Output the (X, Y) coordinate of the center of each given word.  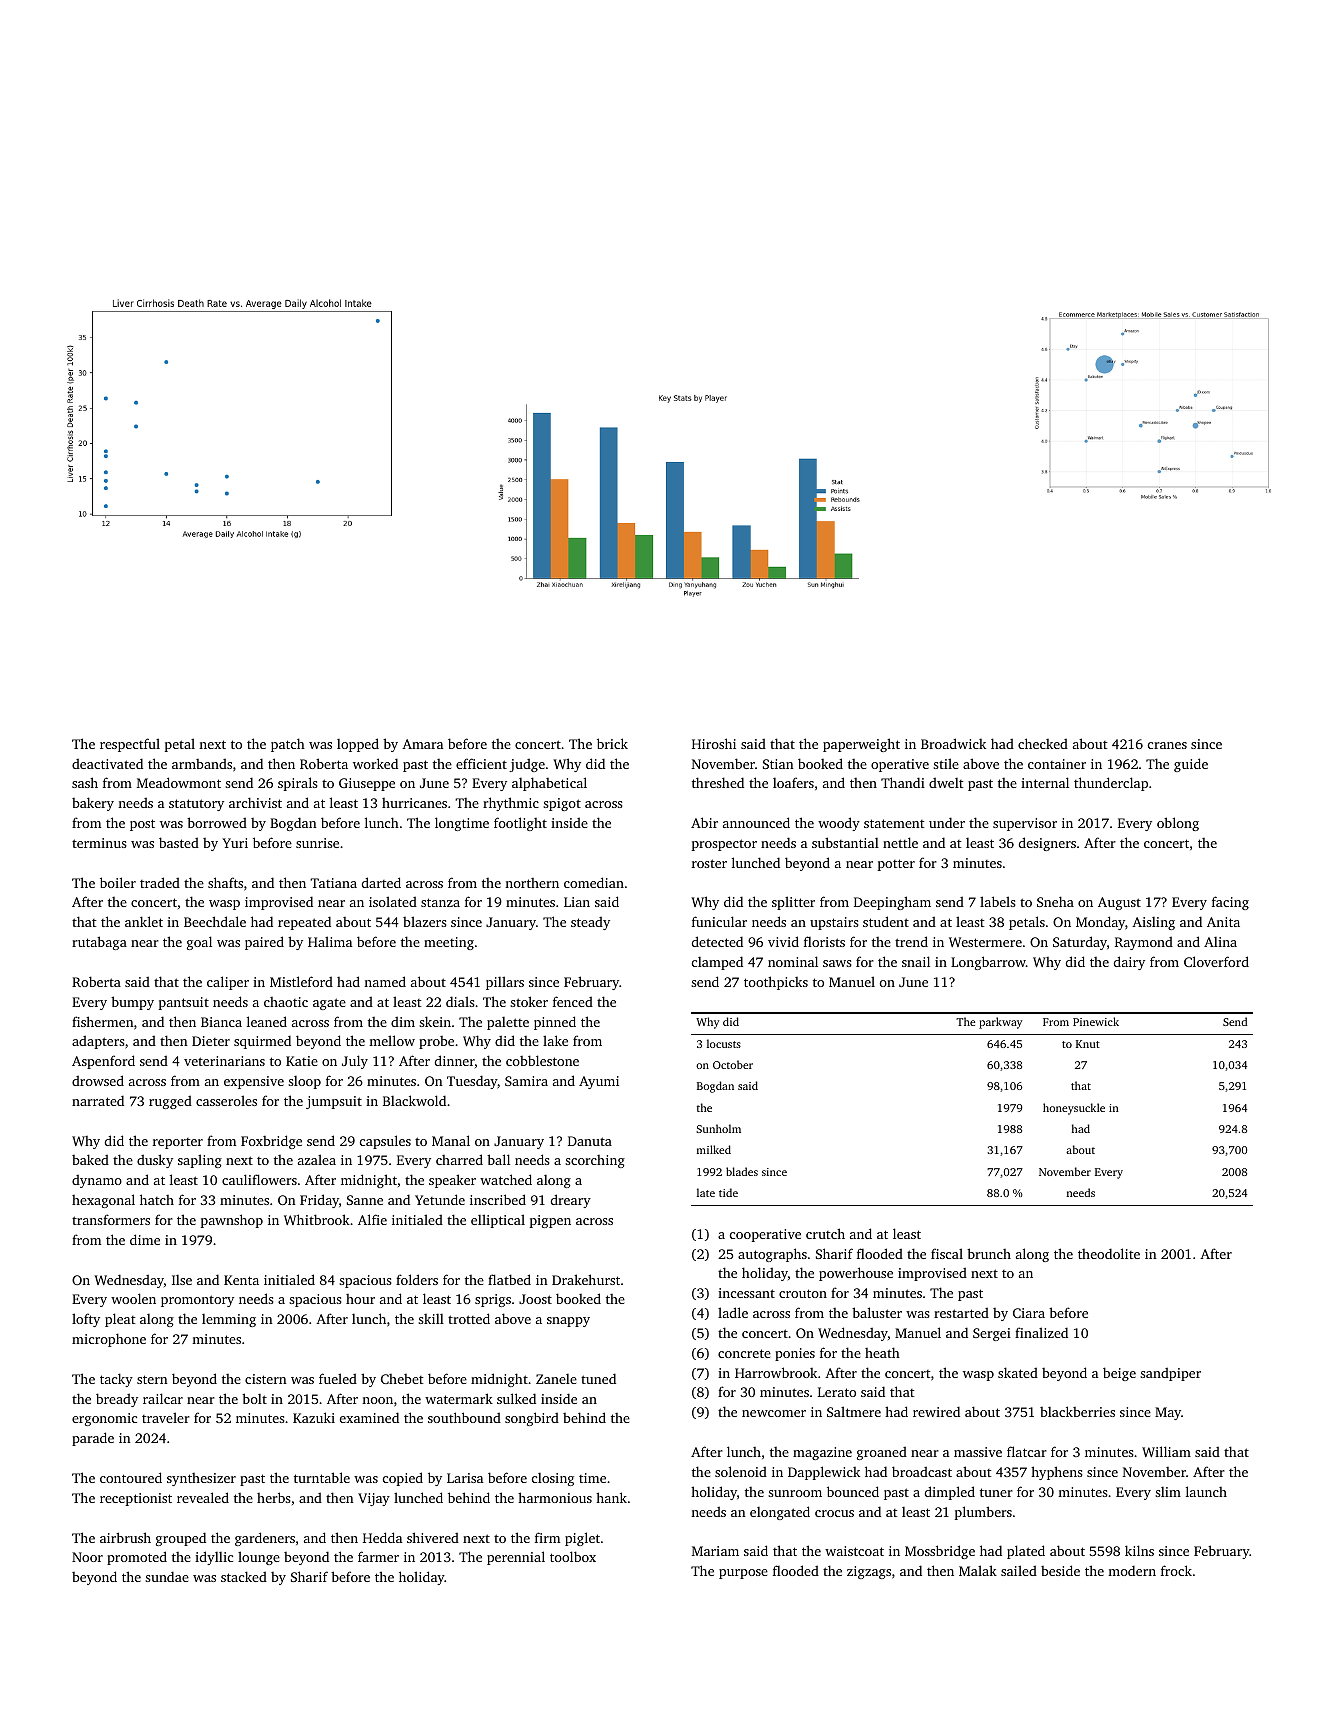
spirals (298, 784)
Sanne (365, 1200)
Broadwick (953, 743)
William (1166, 1451)
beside (1060, 1570)
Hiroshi (714, 743)
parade (93, 1439)
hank (611, 1497)
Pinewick (1096, 1021)
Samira (526, 1081)
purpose (743, 1574)
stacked (244, 1576)
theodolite (1109, 1253)
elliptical (498, 1221)
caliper (228, 983)
